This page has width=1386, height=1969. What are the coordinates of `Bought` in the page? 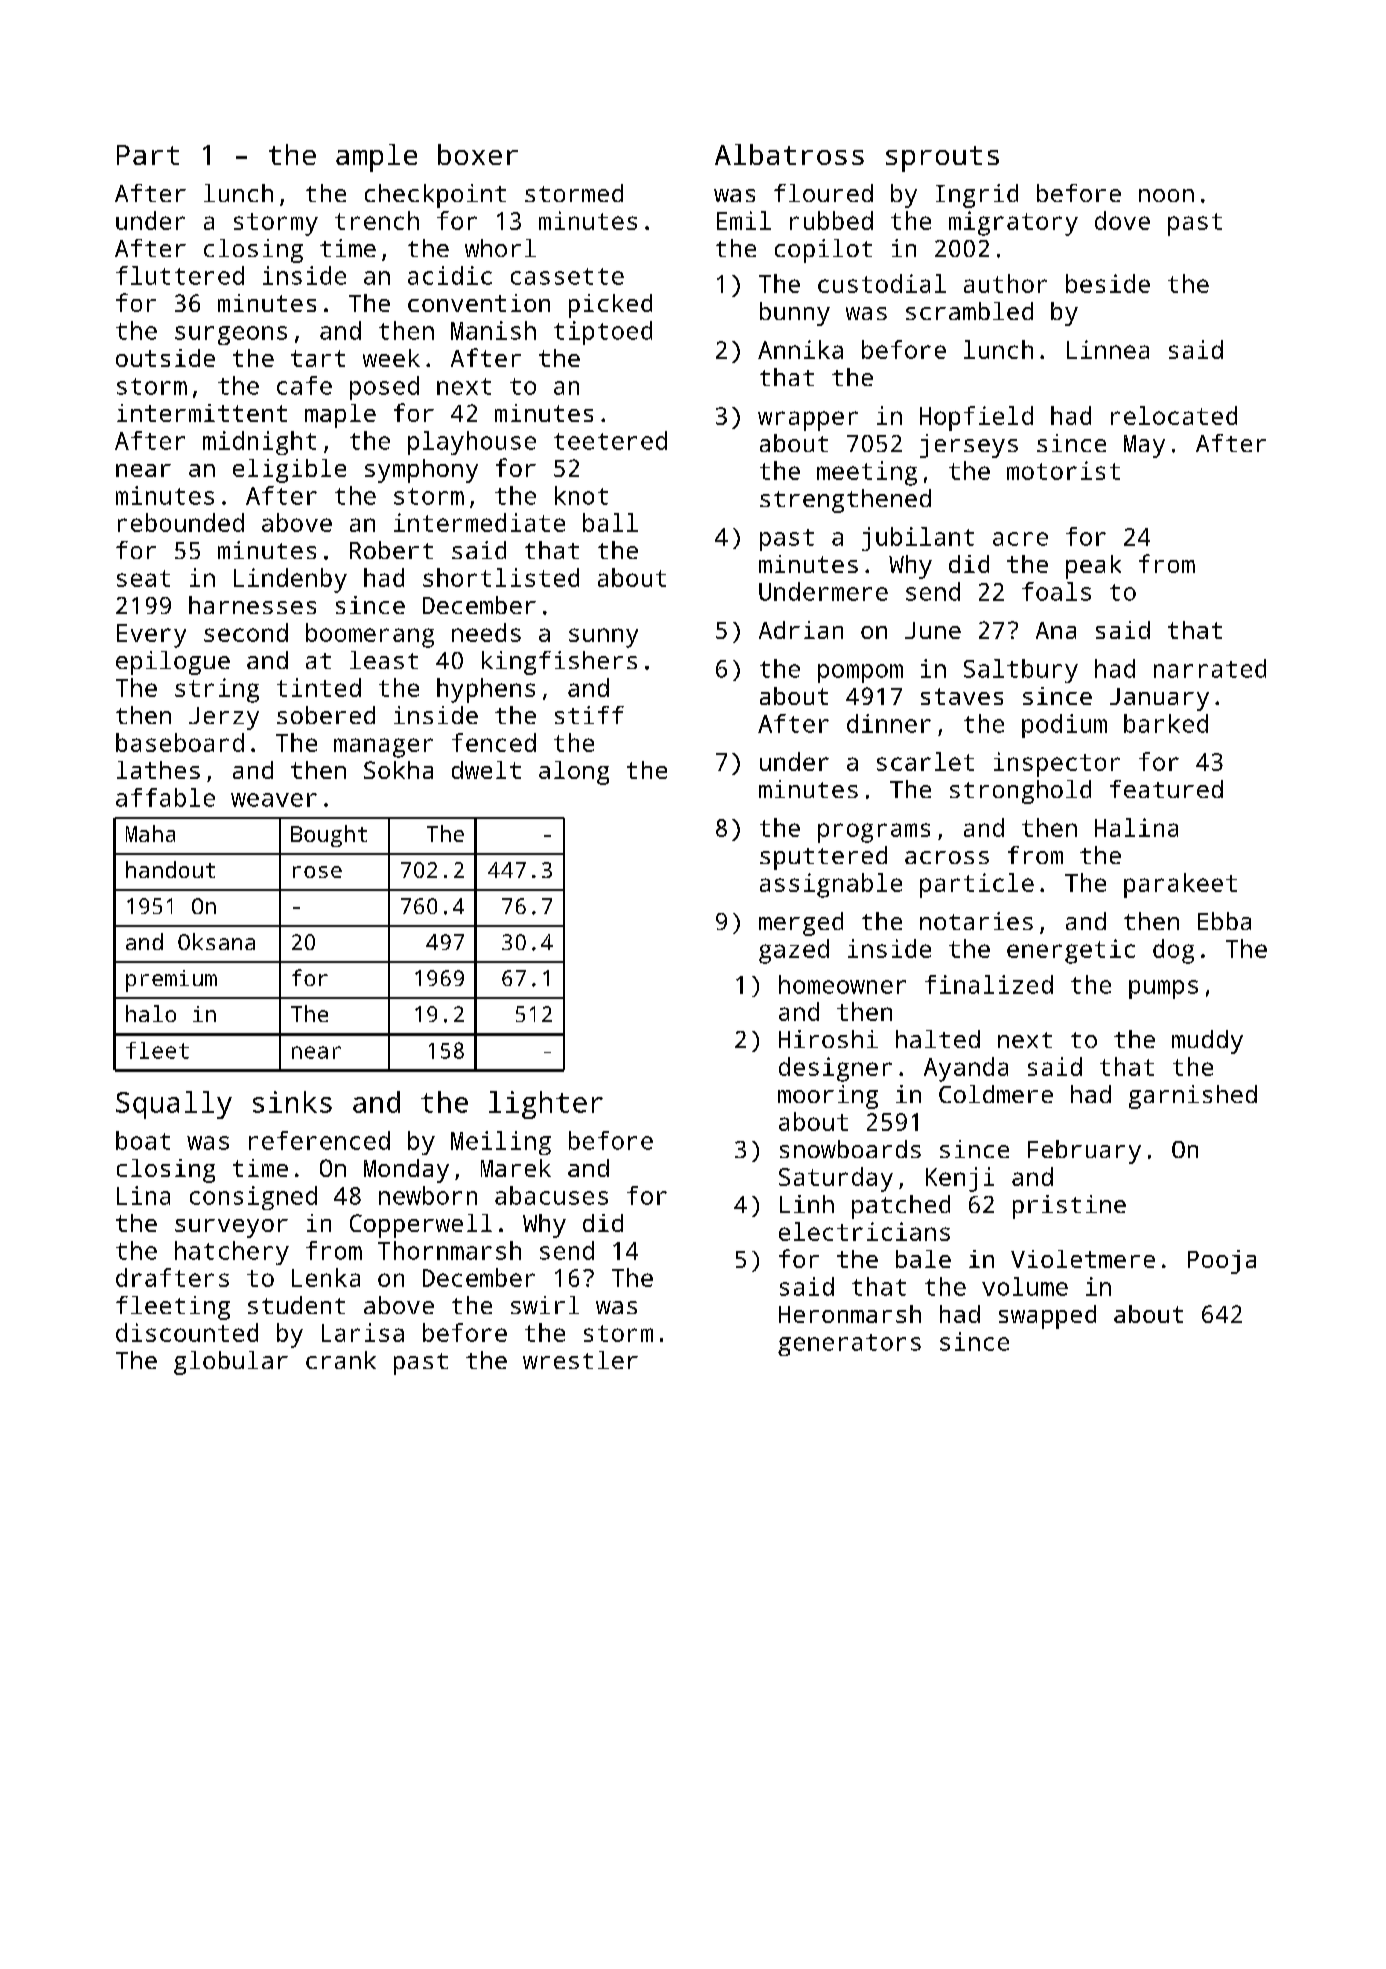 It's located at (329, 836).
